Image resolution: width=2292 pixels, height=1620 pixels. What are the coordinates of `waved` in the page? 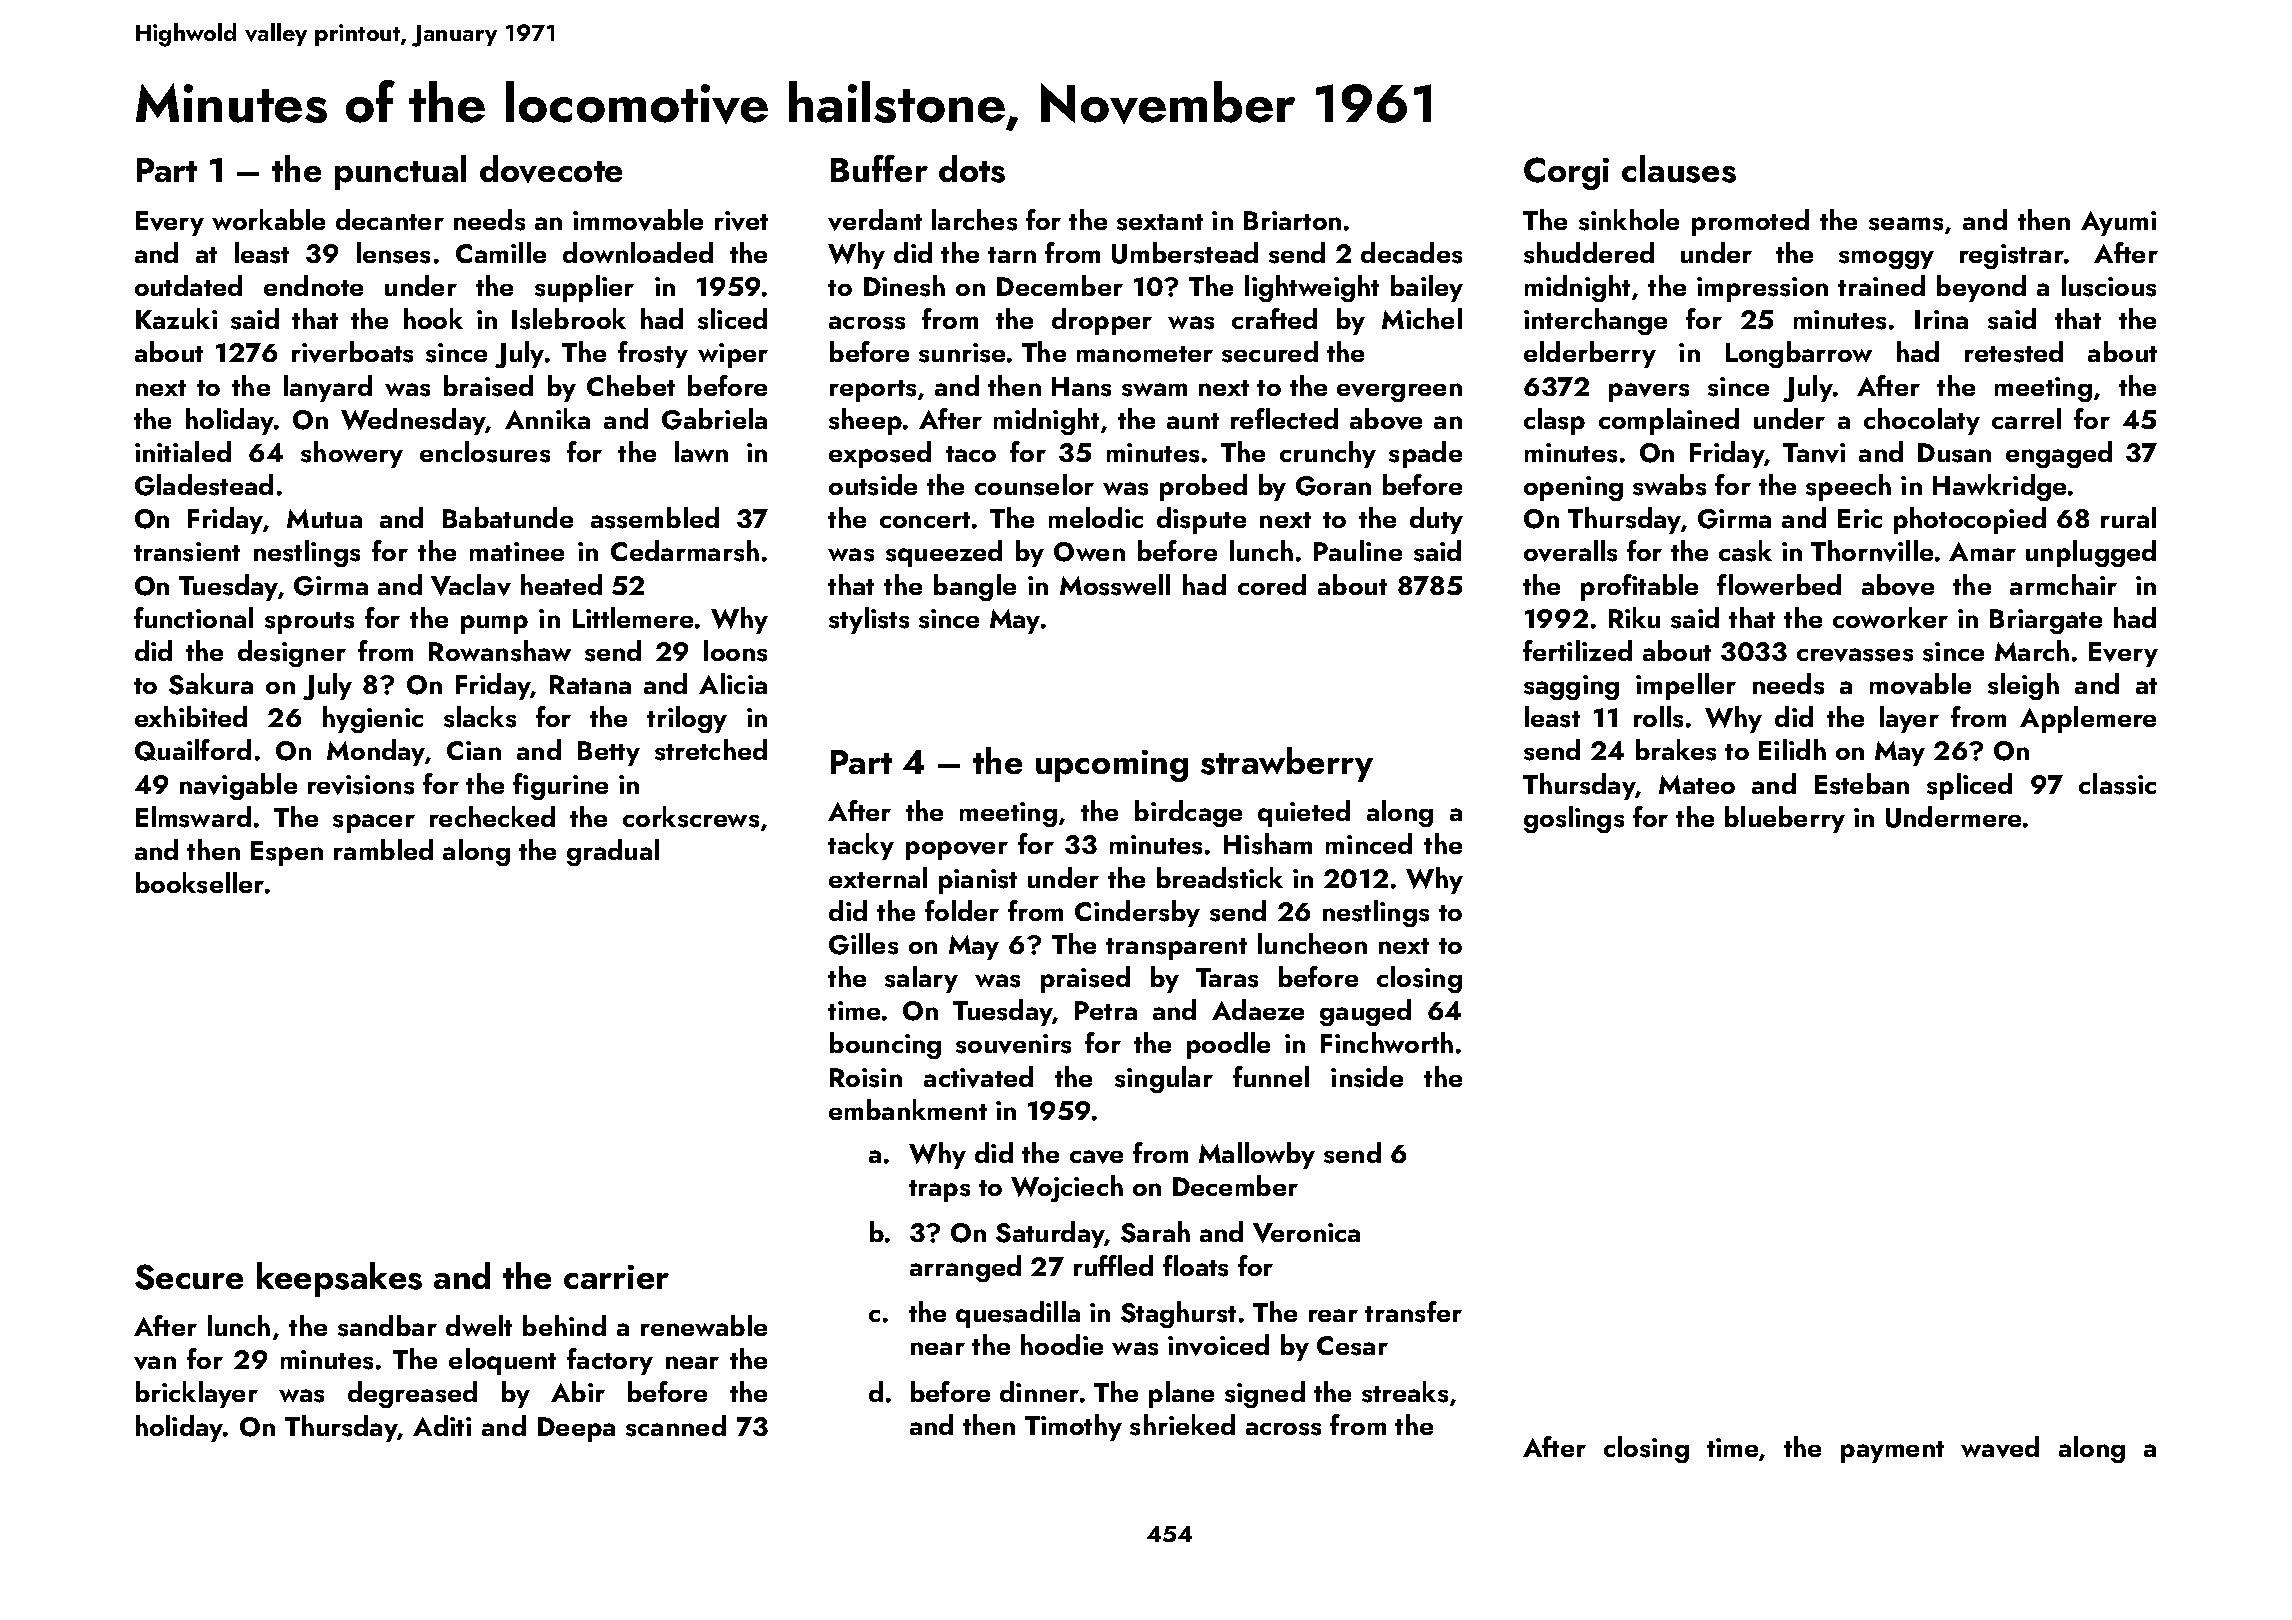 It's located at (2000, 1447).
